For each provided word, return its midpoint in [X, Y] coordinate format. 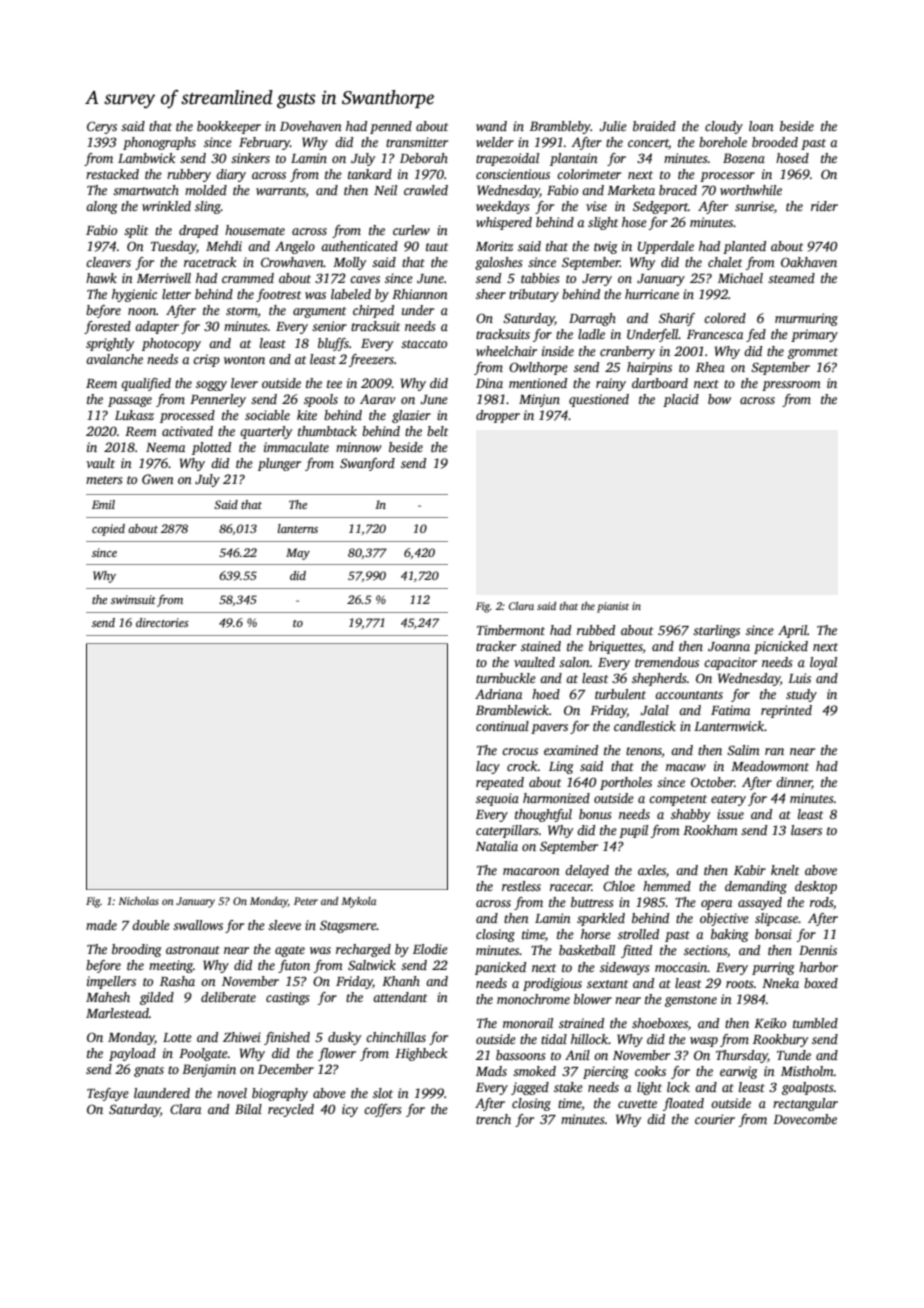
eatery [728, 800]
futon [294, 966]
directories [162, 622]
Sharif [677, 319]
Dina [489, 383]
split [136, 231]
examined [571, 750]
